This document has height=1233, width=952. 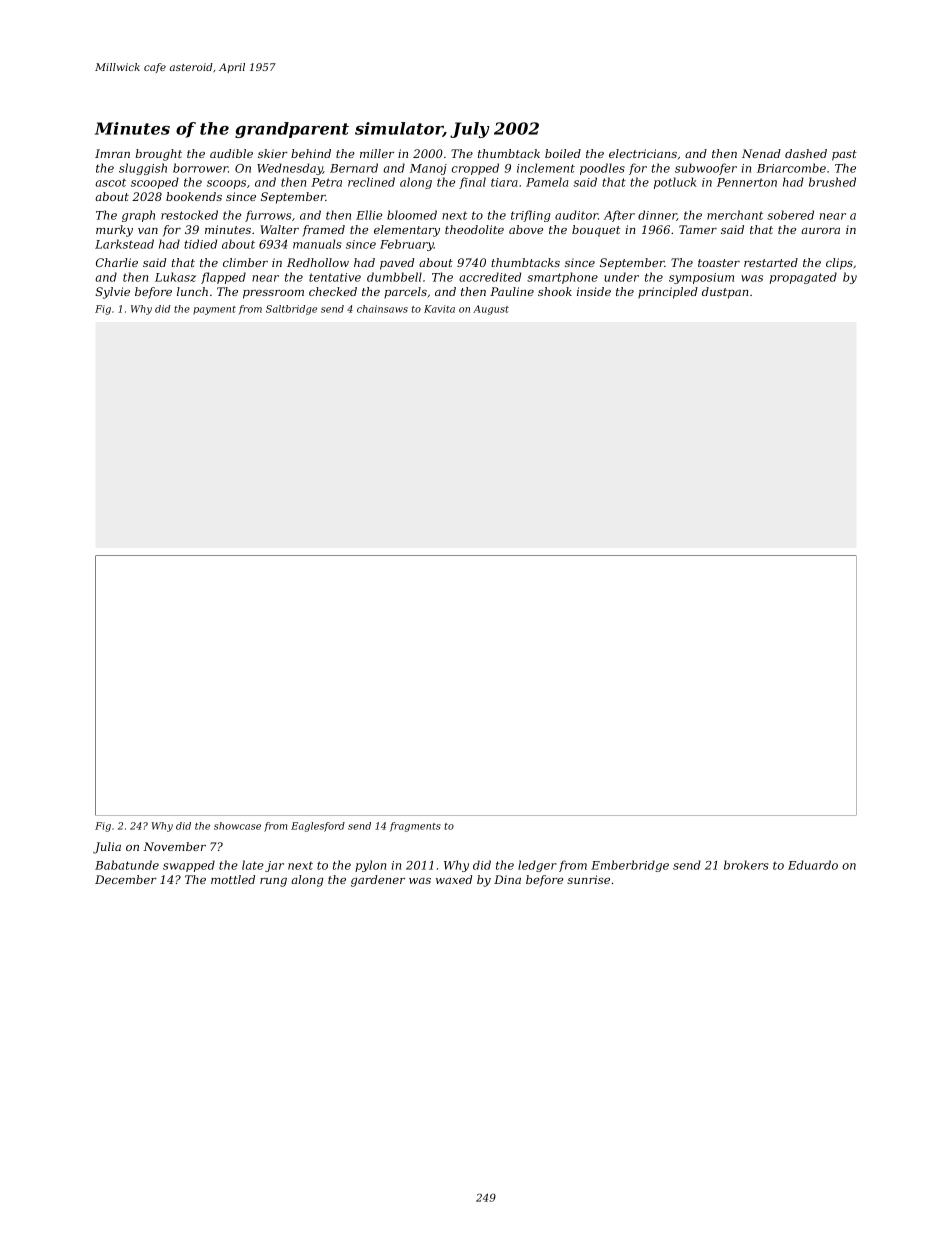 What do you see at coordinates (158, 155) in the document?
I see `brought` at bounding box center [158, 155].
